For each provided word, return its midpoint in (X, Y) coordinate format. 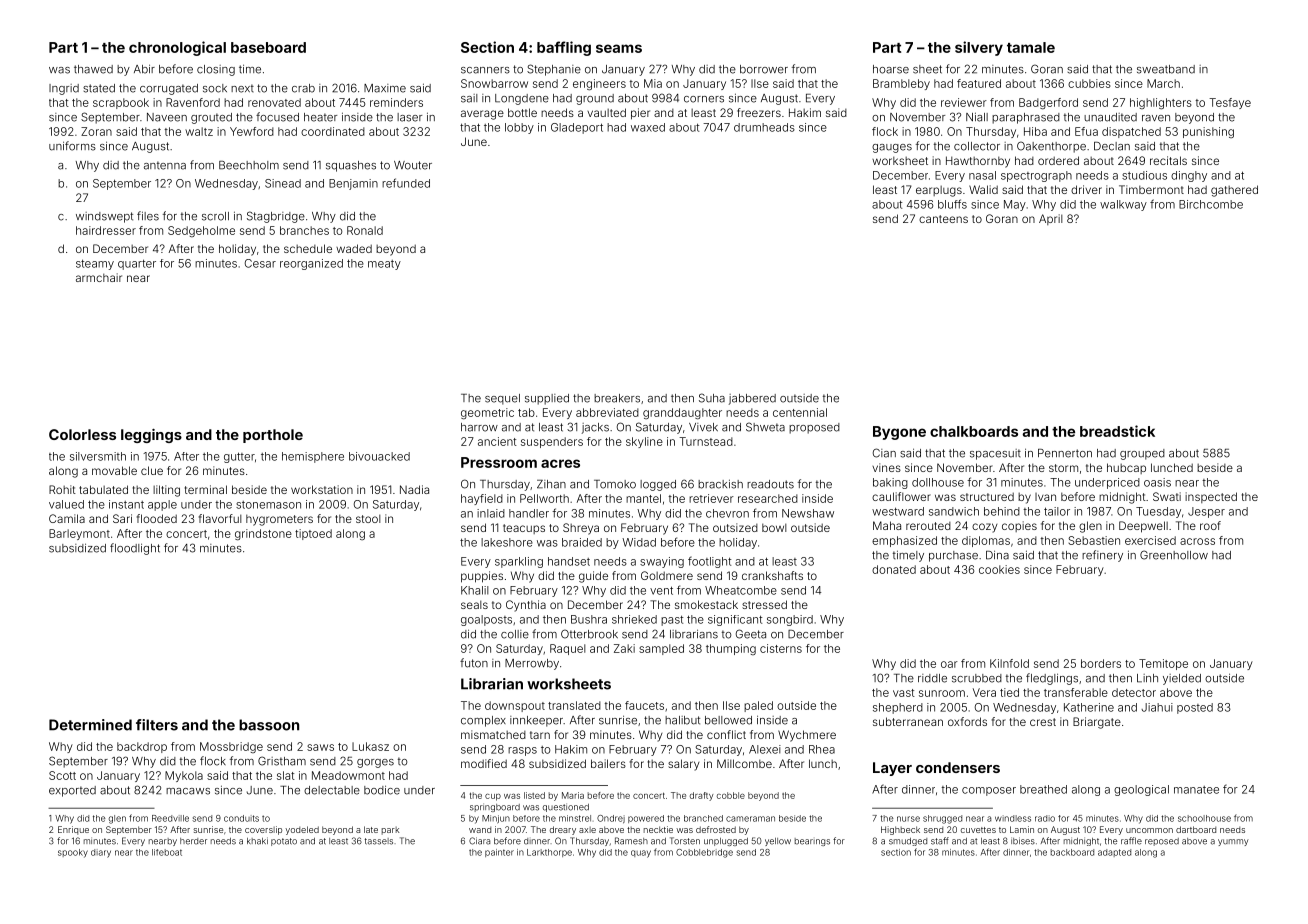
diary (101, 853)
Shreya (581, 529)
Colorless (82, 434)
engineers (599, 85)
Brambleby (901, 84)
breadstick (1117, 431)
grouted (211, 118)
